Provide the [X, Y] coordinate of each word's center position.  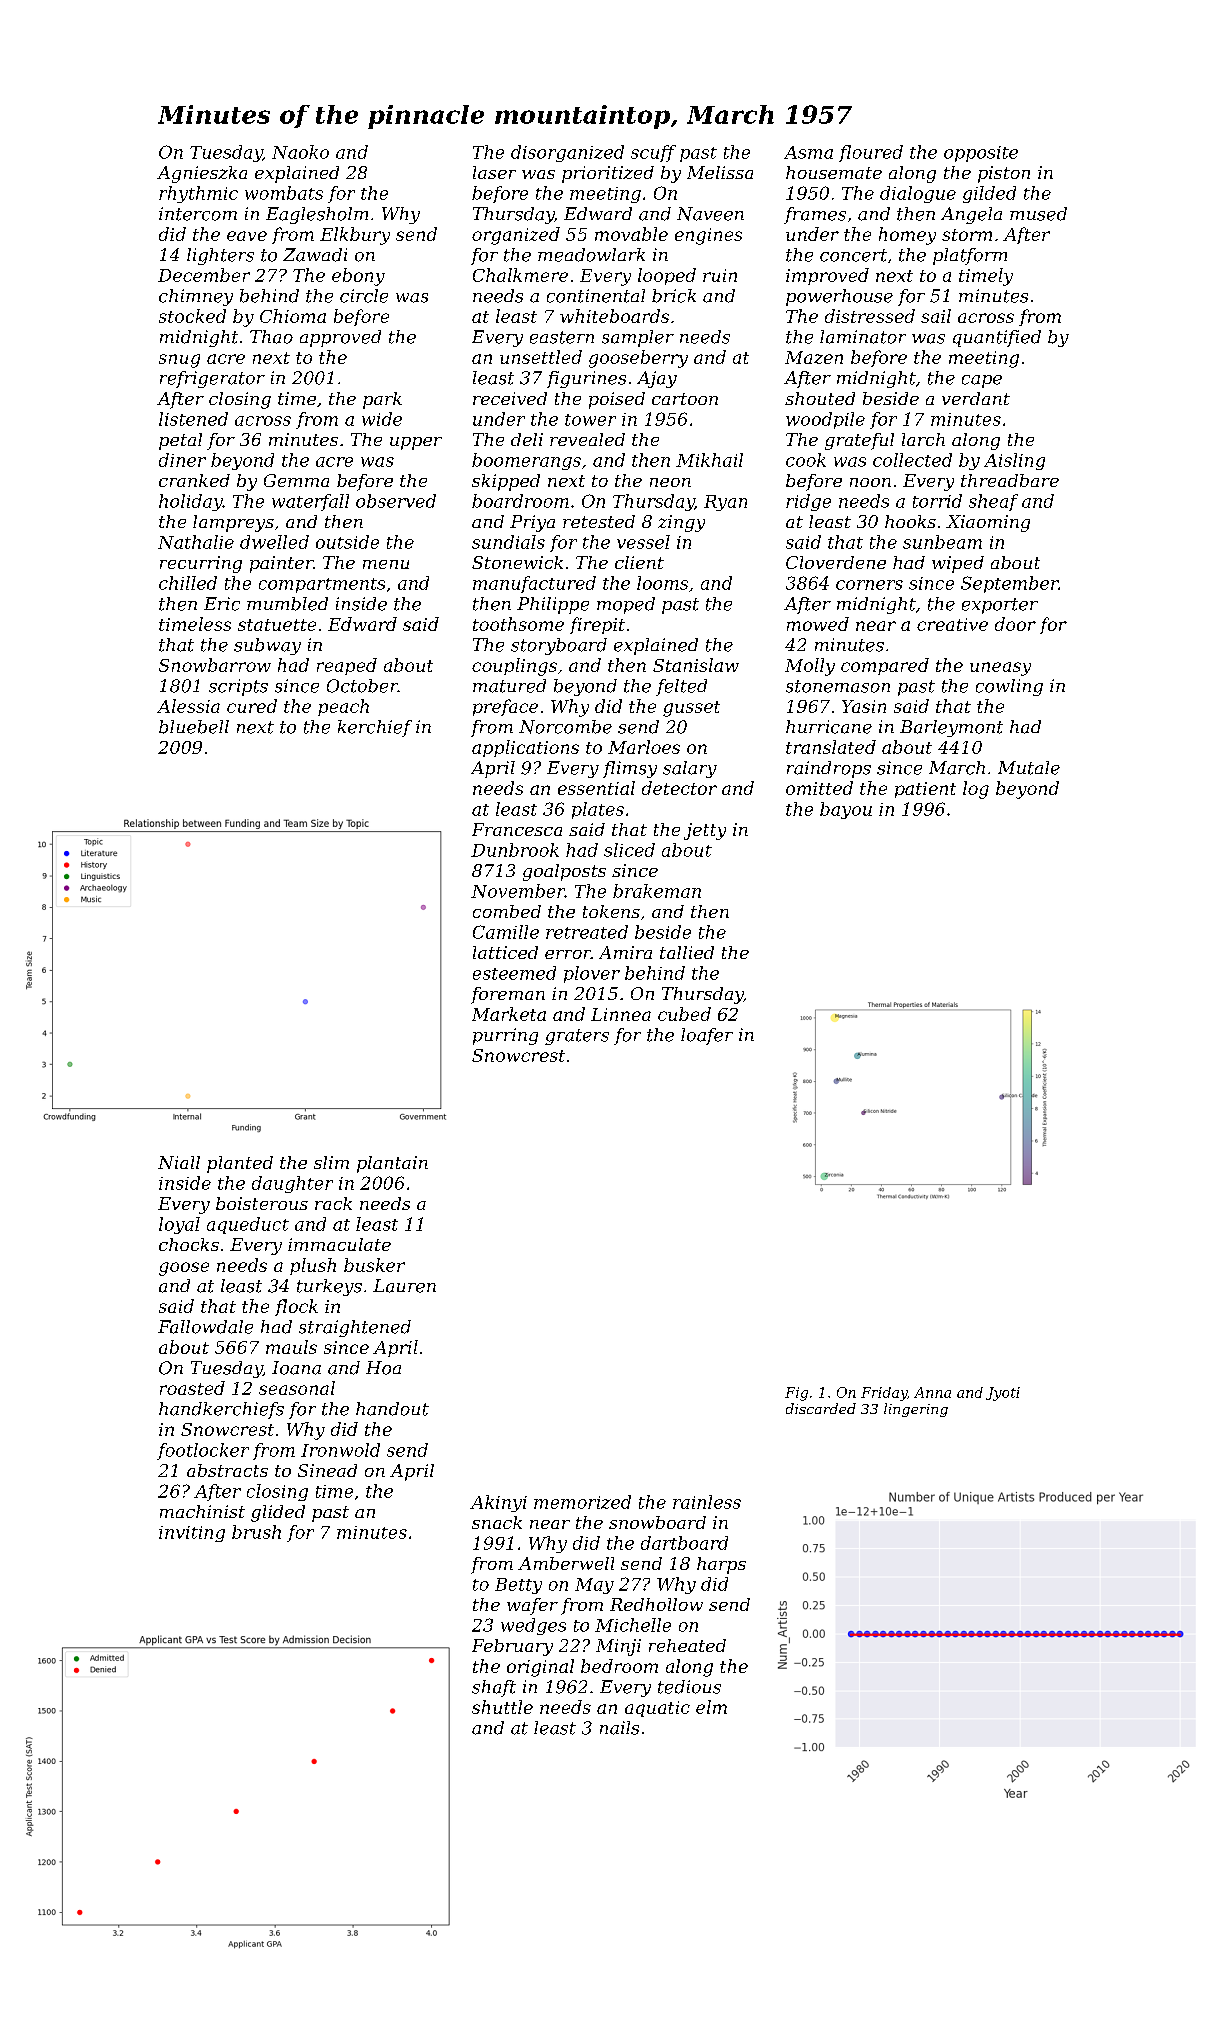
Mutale [1029, 768]
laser [494, 172]
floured [871, 153]
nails [619, 1728]
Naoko [300, 152]
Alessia [188, 706]
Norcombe [565, 727]
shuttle [502, 1707]
